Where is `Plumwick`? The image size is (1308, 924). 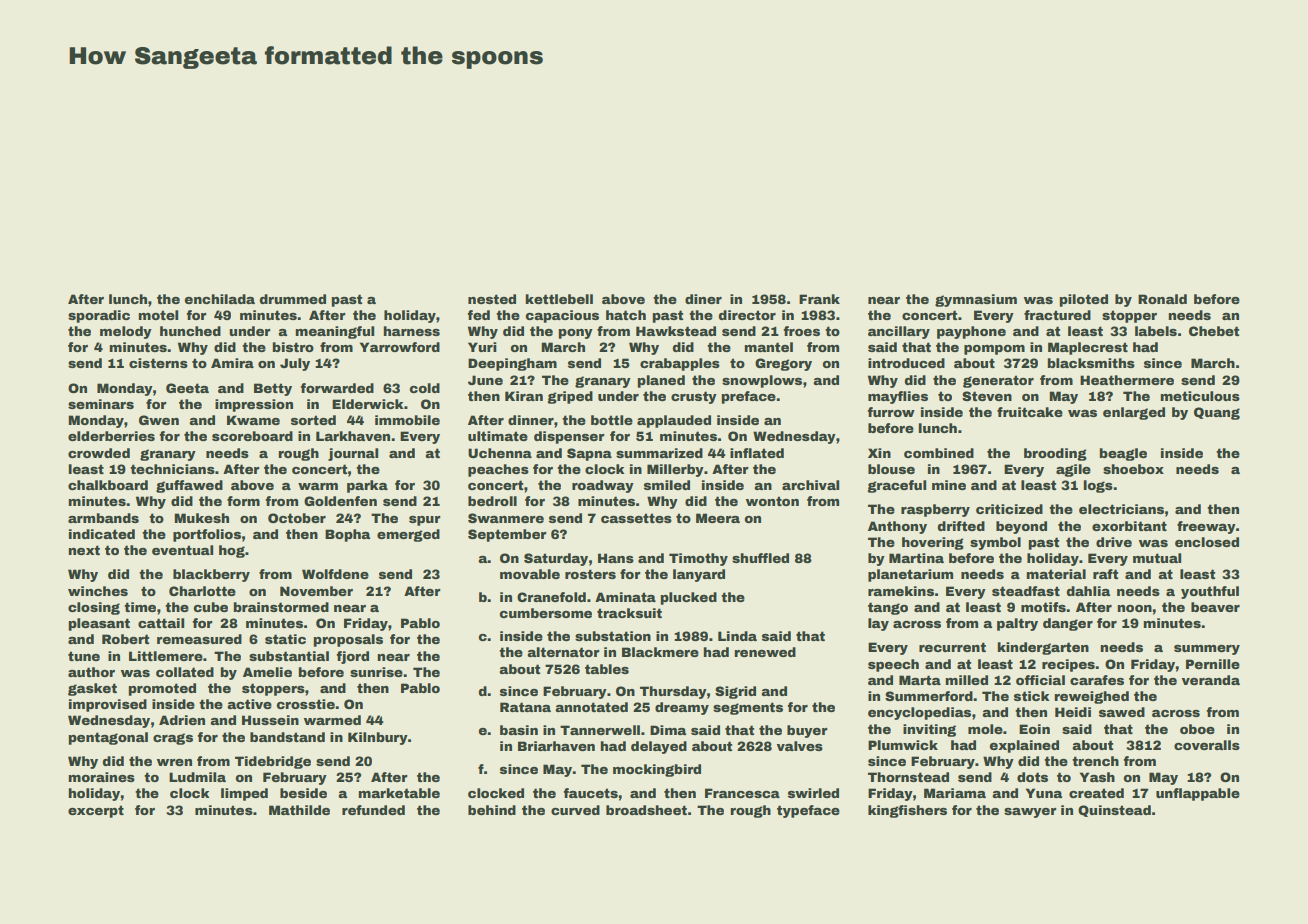
Plumwick is located at coordinates (903, 745).
